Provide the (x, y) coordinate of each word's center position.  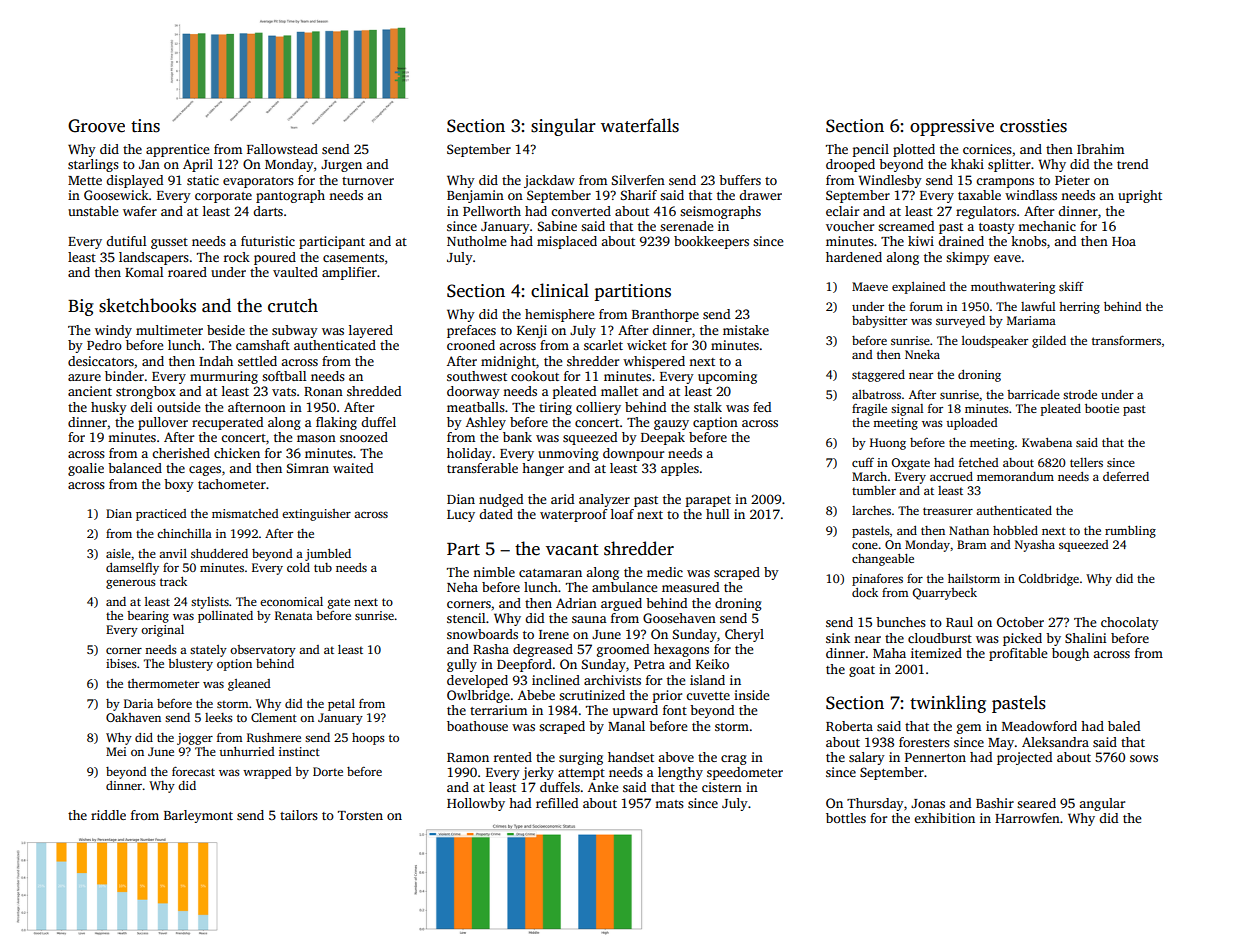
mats (669, 804)
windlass (1031, 195)
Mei (116, 751)
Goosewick (116, 195)
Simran (308, 468)
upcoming (727, 377)
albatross (876, 394)
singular (563, 127)
